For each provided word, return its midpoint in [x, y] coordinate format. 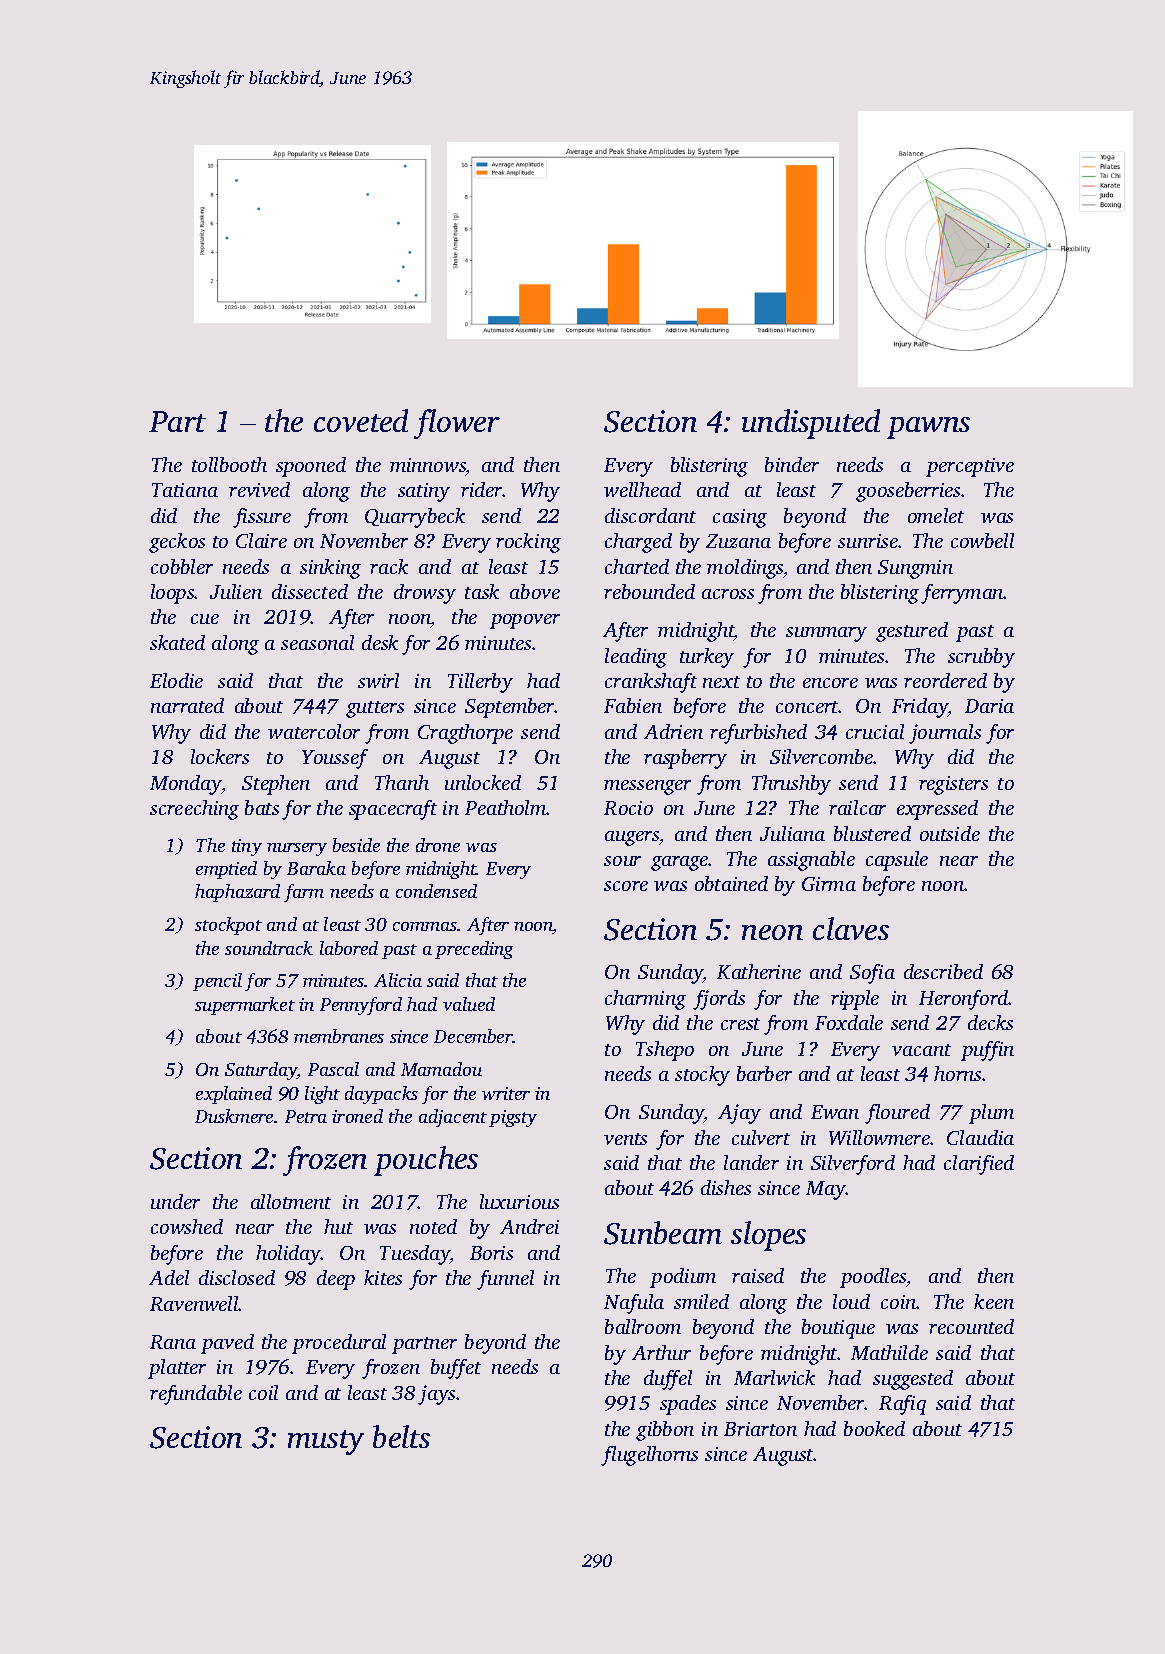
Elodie [176, 680]
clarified [979, 1165]
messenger [647, 787]
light [322, 1095]
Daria [989, 706]
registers [953, 785]
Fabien [633, 705]
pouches [426, 1161]
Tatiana [185, 490]
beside [356, 845]
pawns [928, 428]
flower [457, 424]
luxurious [519, 1201]
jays [436, 1395]
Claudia [980, 1137]
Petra [306, 1116]
